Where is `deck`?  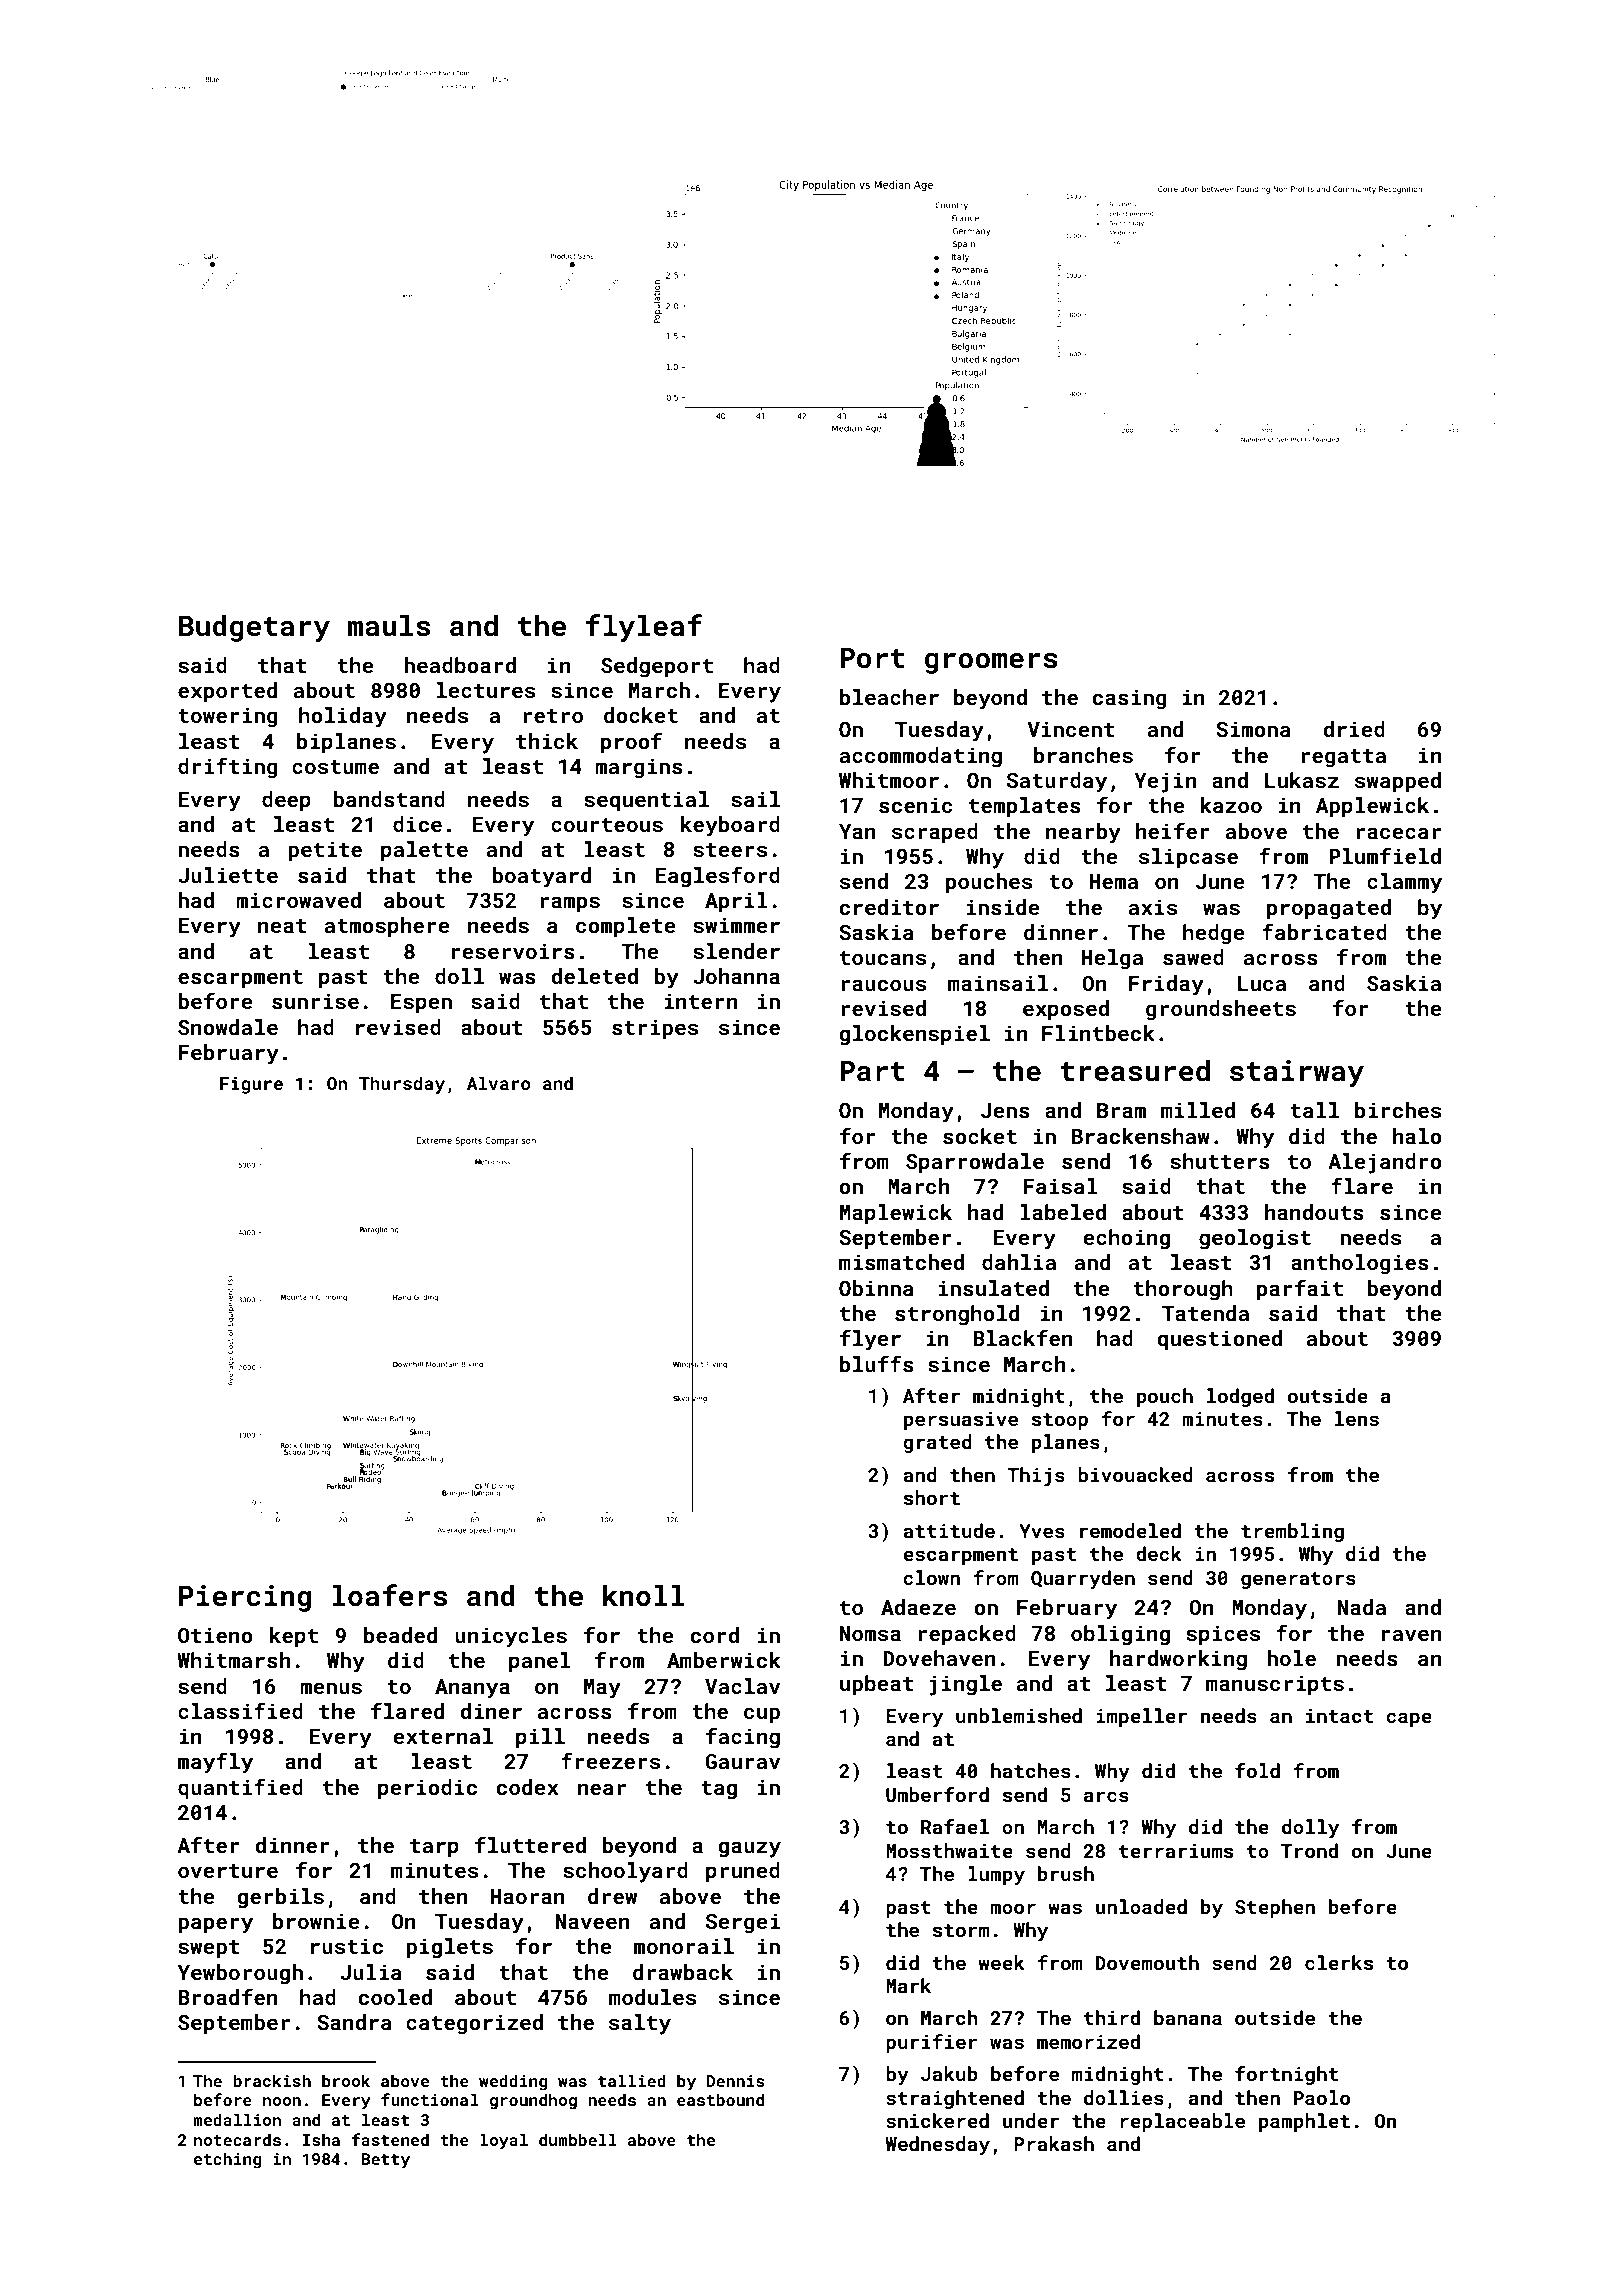 deck is located at coordinates (1159, 1553).
